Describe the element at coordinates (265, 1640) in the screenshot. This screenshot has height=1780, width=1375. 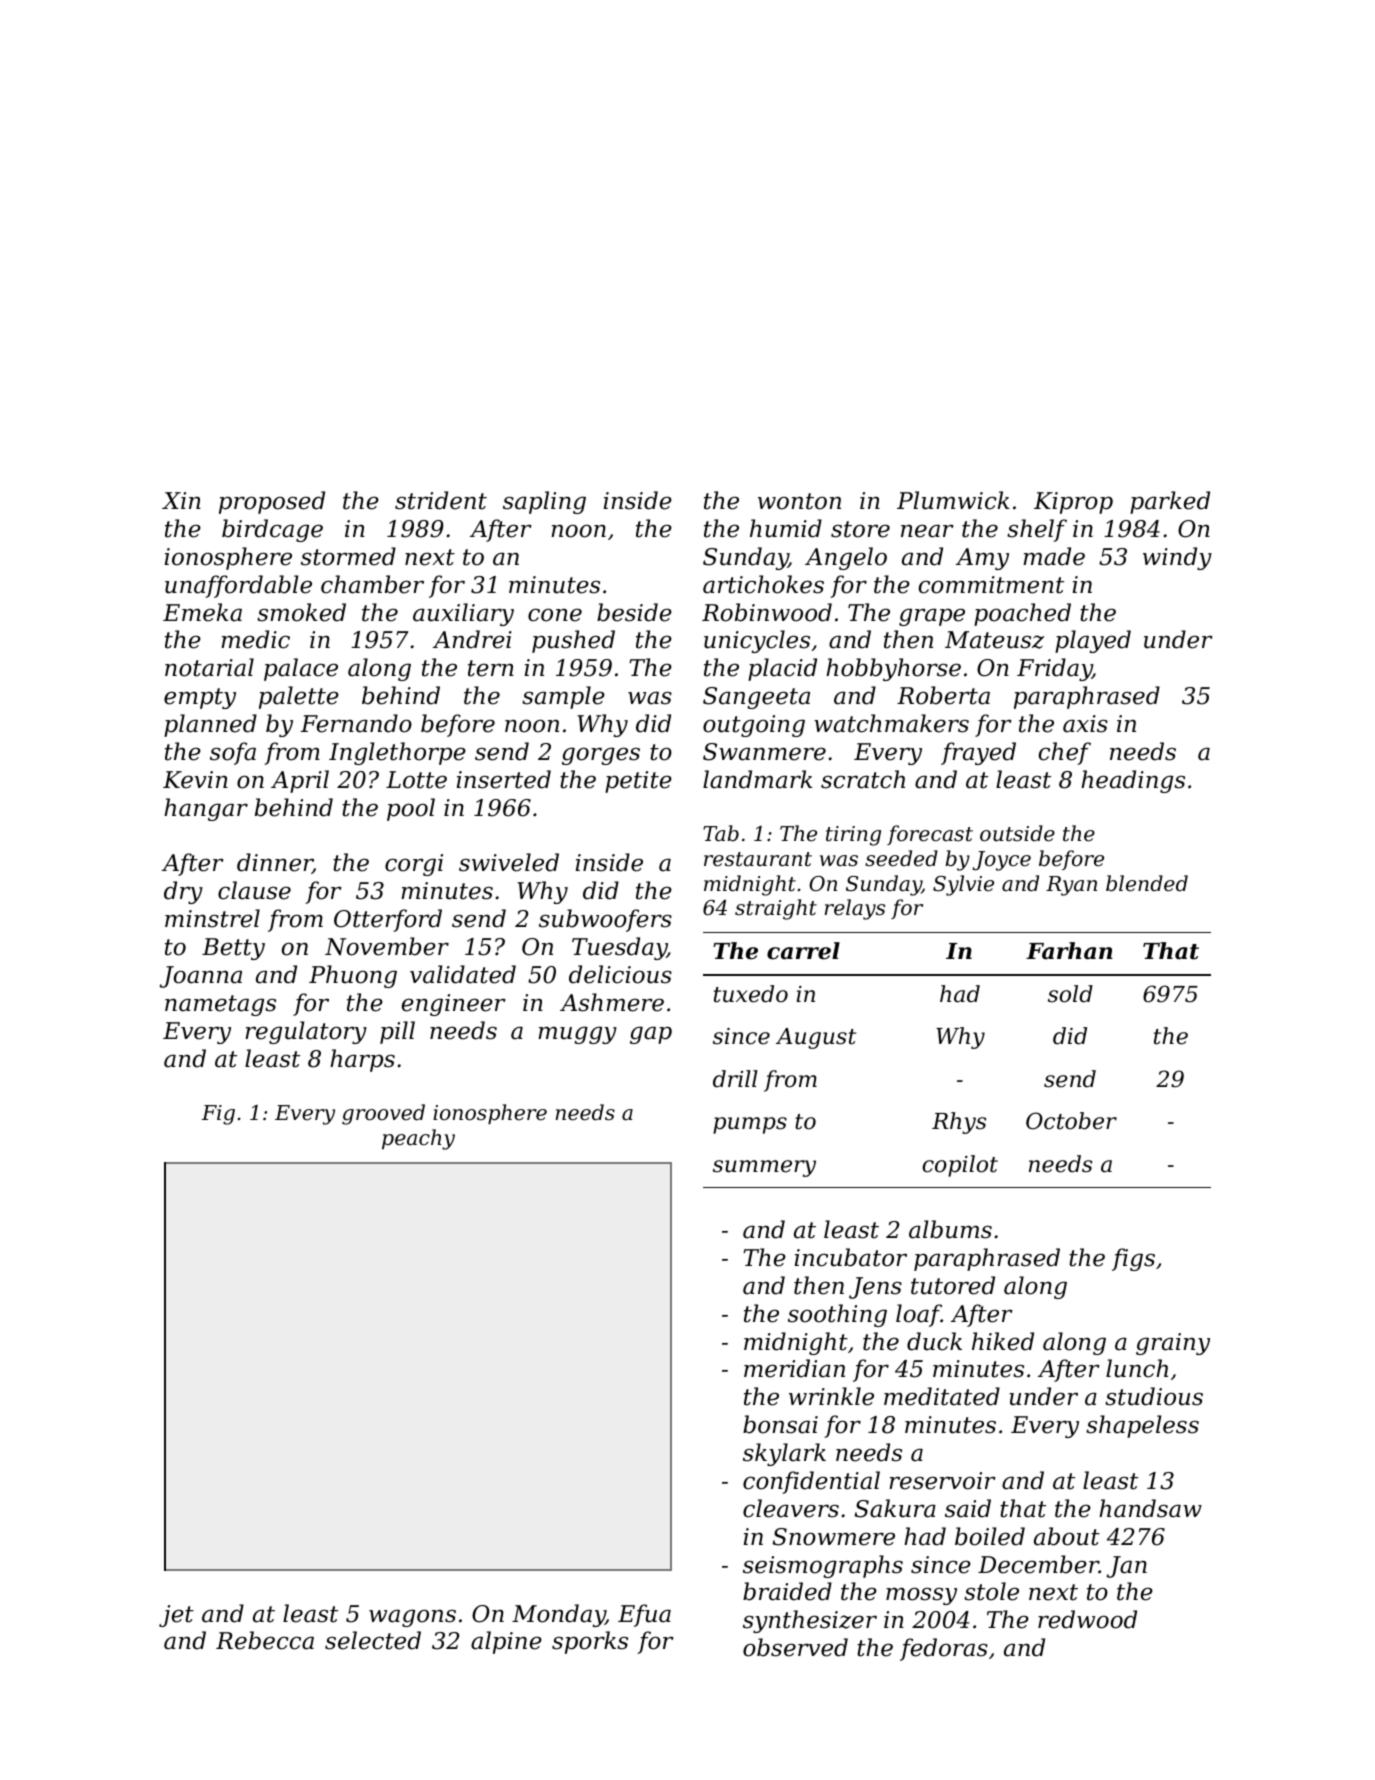
I see `Rebecca` at that location.
